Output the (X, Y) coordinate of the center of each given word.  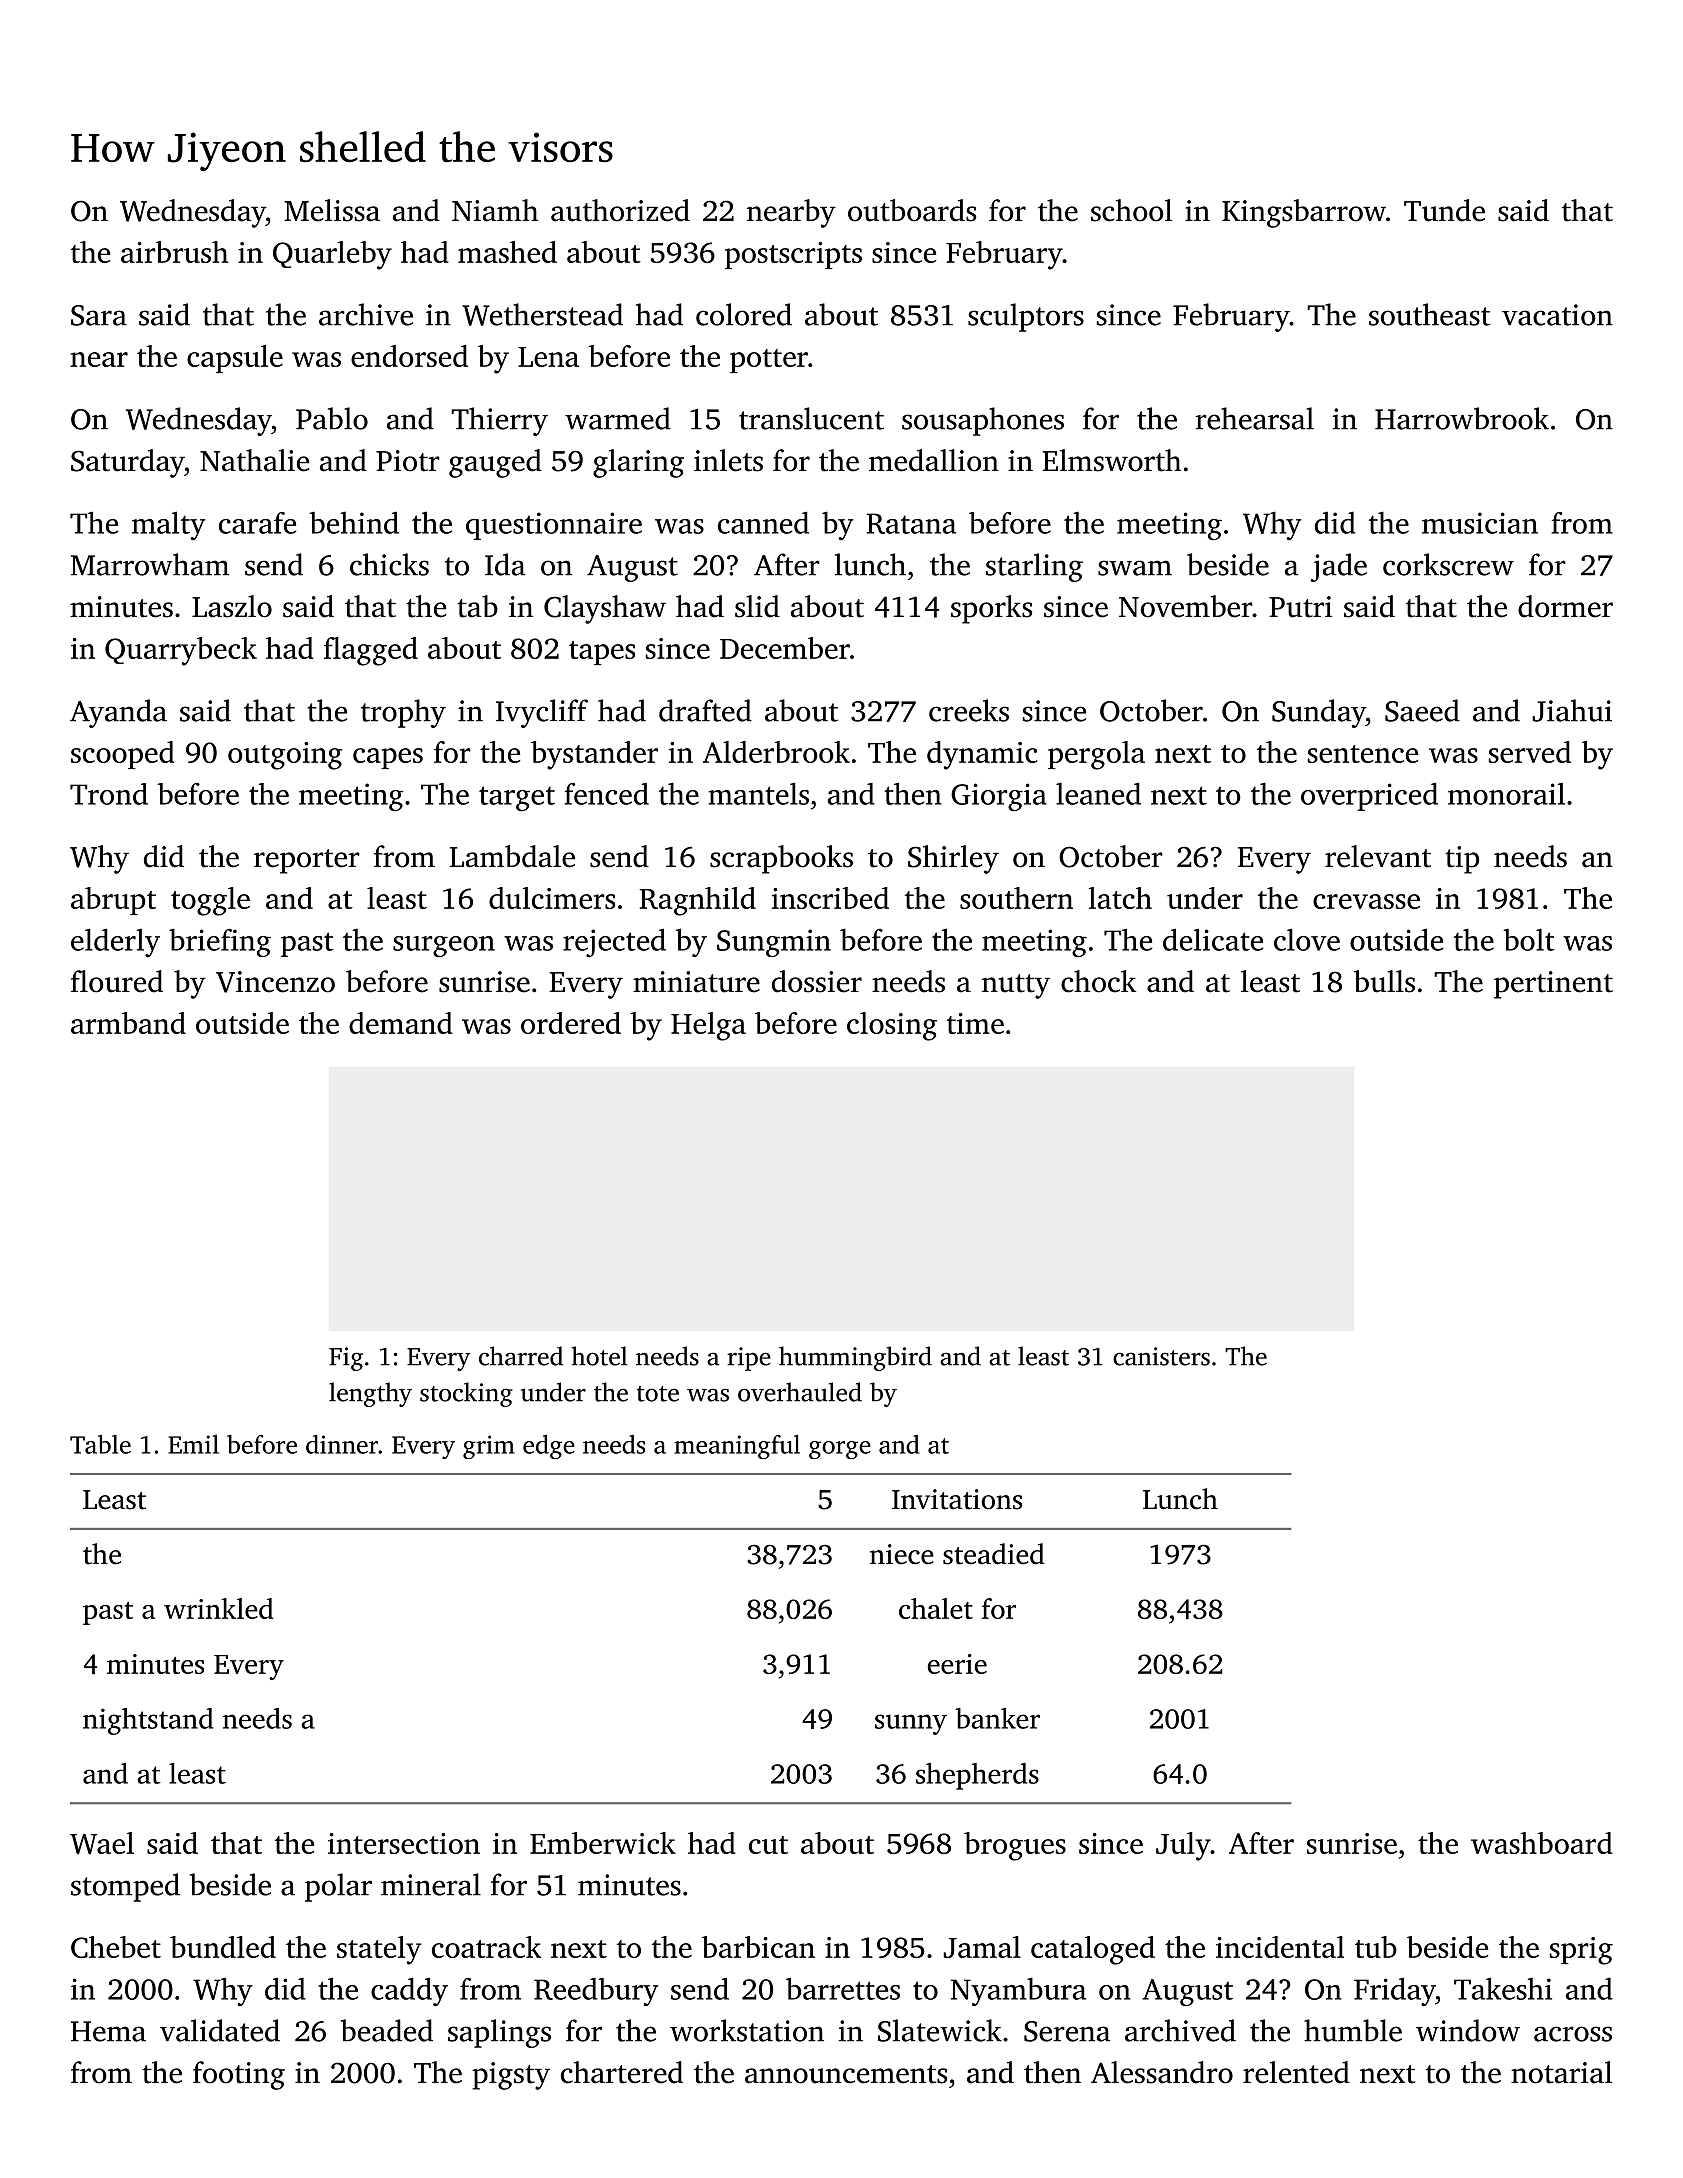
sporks (991, 609)
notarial (1561, 2072)
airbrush (174, 252)
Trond (109, 794)
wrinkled (219, 1608)
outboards (912, 210)
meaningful (737, 1447)
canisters (1161, 1356)
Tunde (1444, 210)
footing (239, 2075)
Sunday (1319, 713)
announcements (846, 2074)
